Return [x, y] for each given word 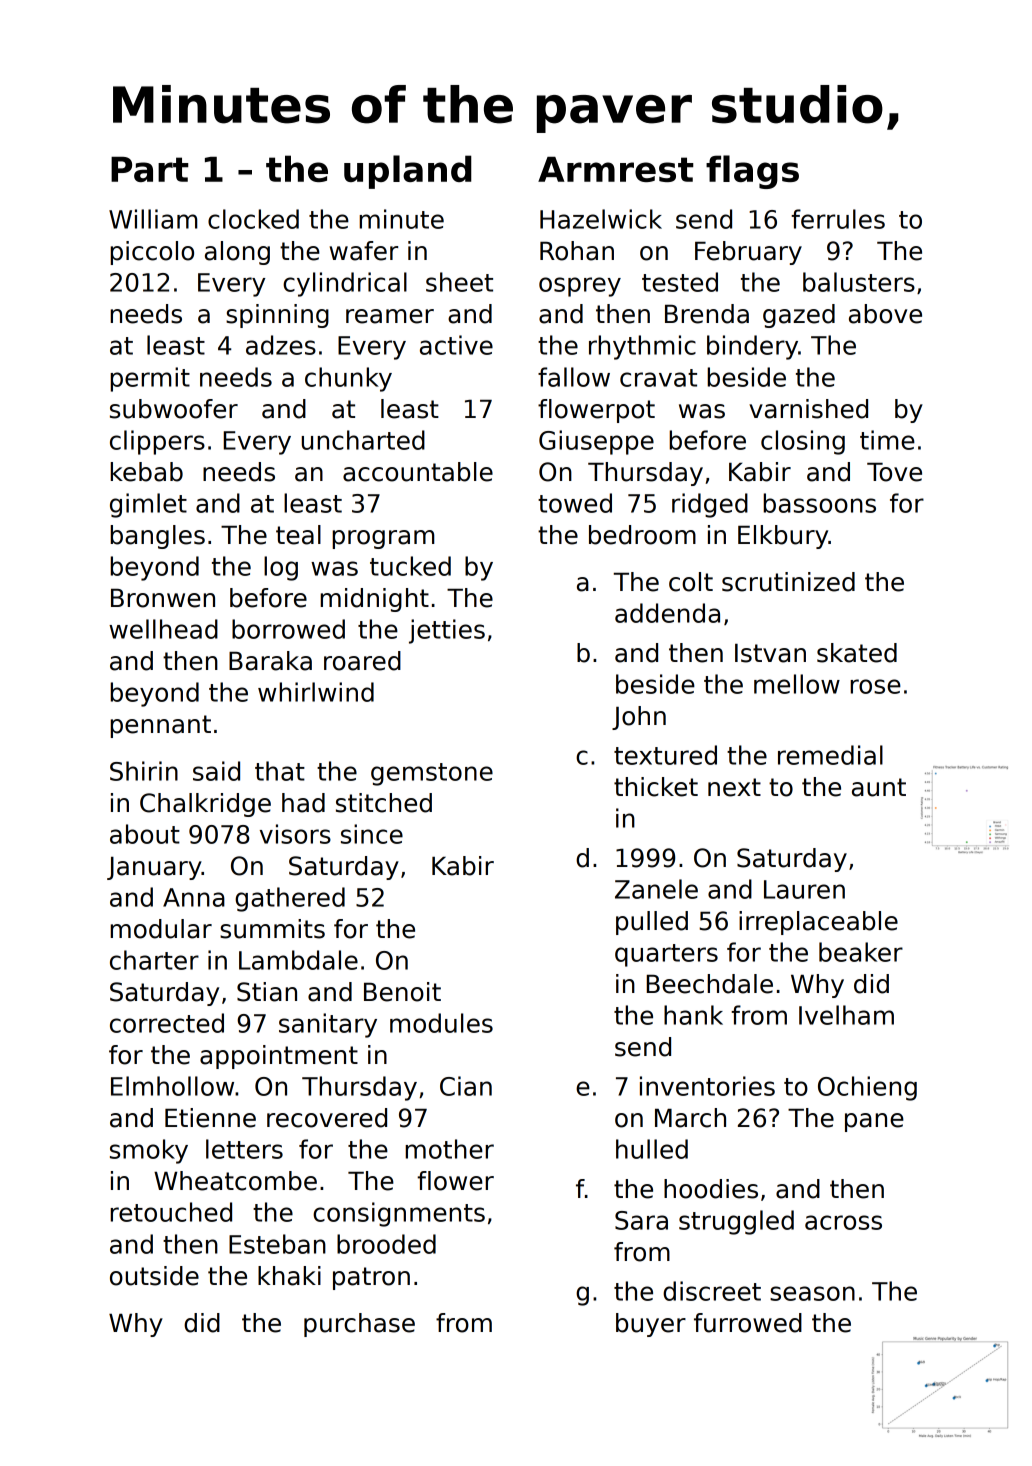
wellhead [163, 629]
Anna [194, 897]
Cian [466, 1086]
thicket [656, 787]
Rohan [577, 251]
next [734, 787]
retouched [171, 1212]
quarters [666, 955]
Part [150, 169]
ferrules [838, 219]
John [639, 718]
